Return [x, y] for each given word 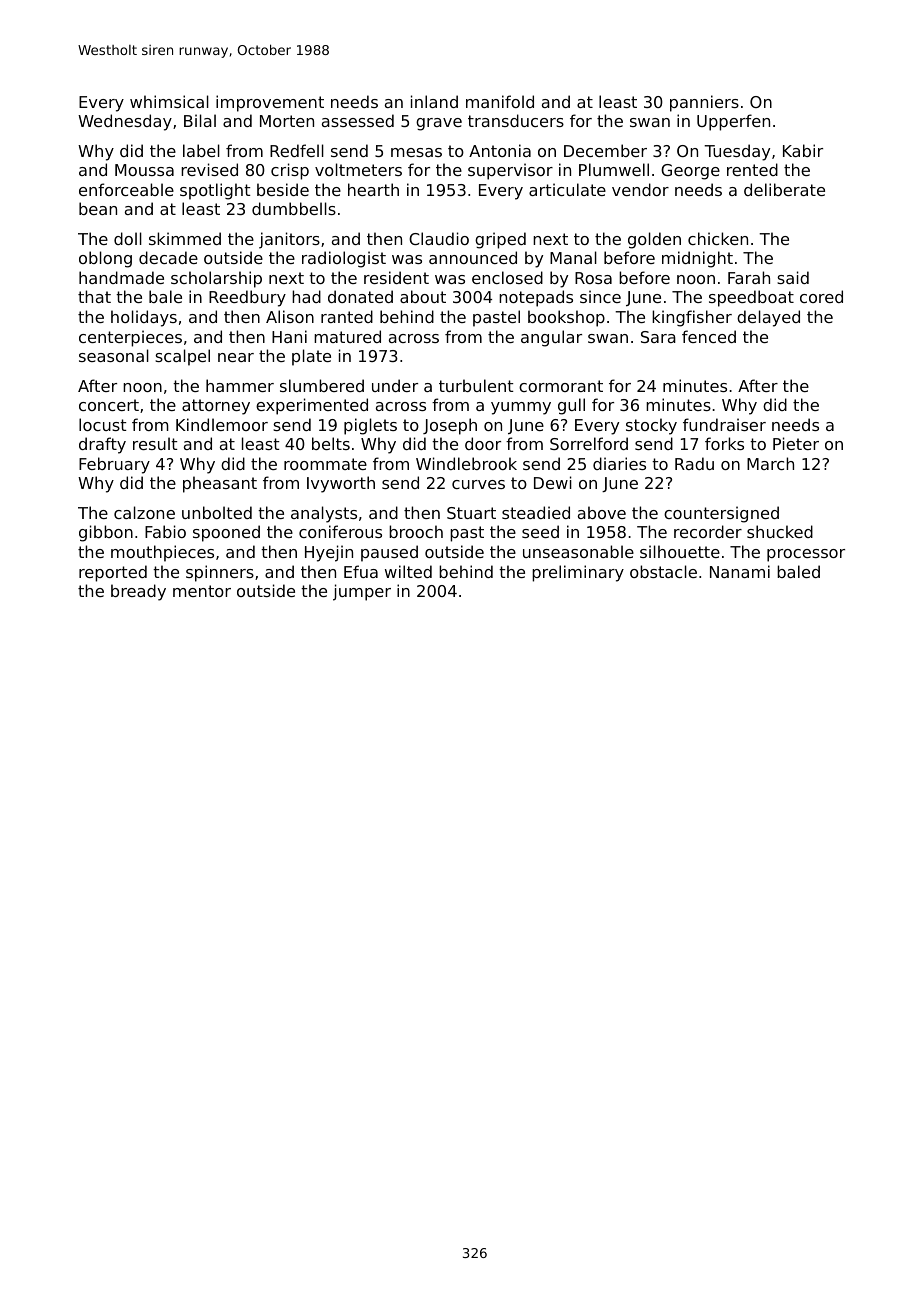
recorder [708, 531]
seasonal [114, 355]
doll [128, 238]
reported [113, 573]
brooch [416, 531]
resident [396, 277]
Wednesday [125, 122]
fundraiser [724, 424]
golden [654, 240]
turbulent [476, 385]
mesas [416, 152]
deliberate [784, 189]
